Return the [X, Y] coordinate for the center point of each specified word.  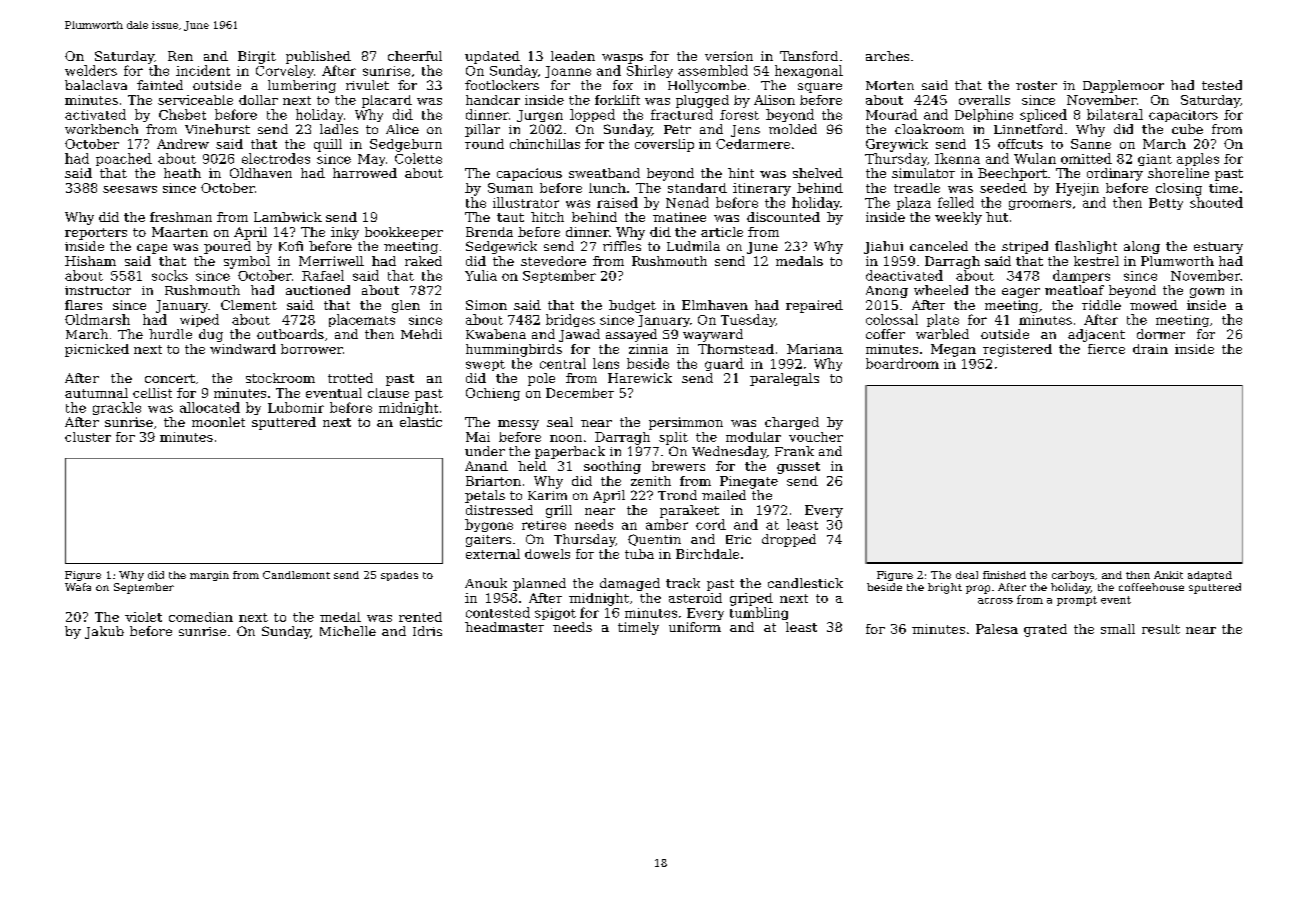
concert [170, 378]
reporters [96, 234]
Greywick [897, 145]
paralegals [784, 379]
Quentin [654, 540]
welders [91, 70]
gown [1207, 293]
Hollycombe [707, 86]
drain [1150, 349]
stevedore [553, 261]
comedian [201, 617]
